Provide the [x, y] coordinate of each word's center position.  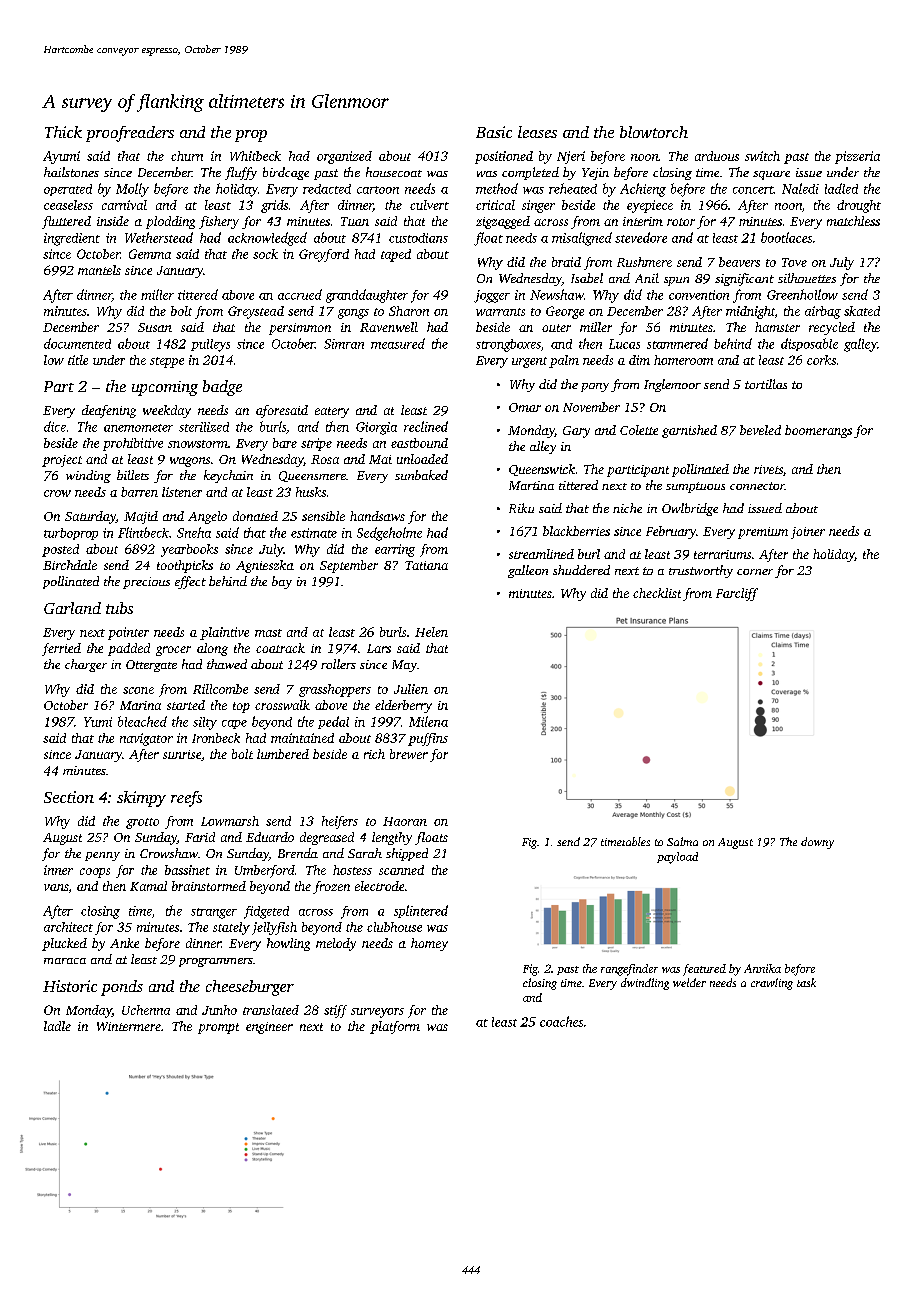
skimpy [141, 799]
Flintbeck [143, 532]
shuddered [581, 570]
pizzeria [857, 157]
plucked [64, 944]
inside [113, 221]
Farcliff [737, 594]
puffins [428, 739]
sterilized [204, 427]
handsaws [377, 516]
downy [817, 843]
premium [763, 533]
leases [537, 132]
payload [677, 858]
